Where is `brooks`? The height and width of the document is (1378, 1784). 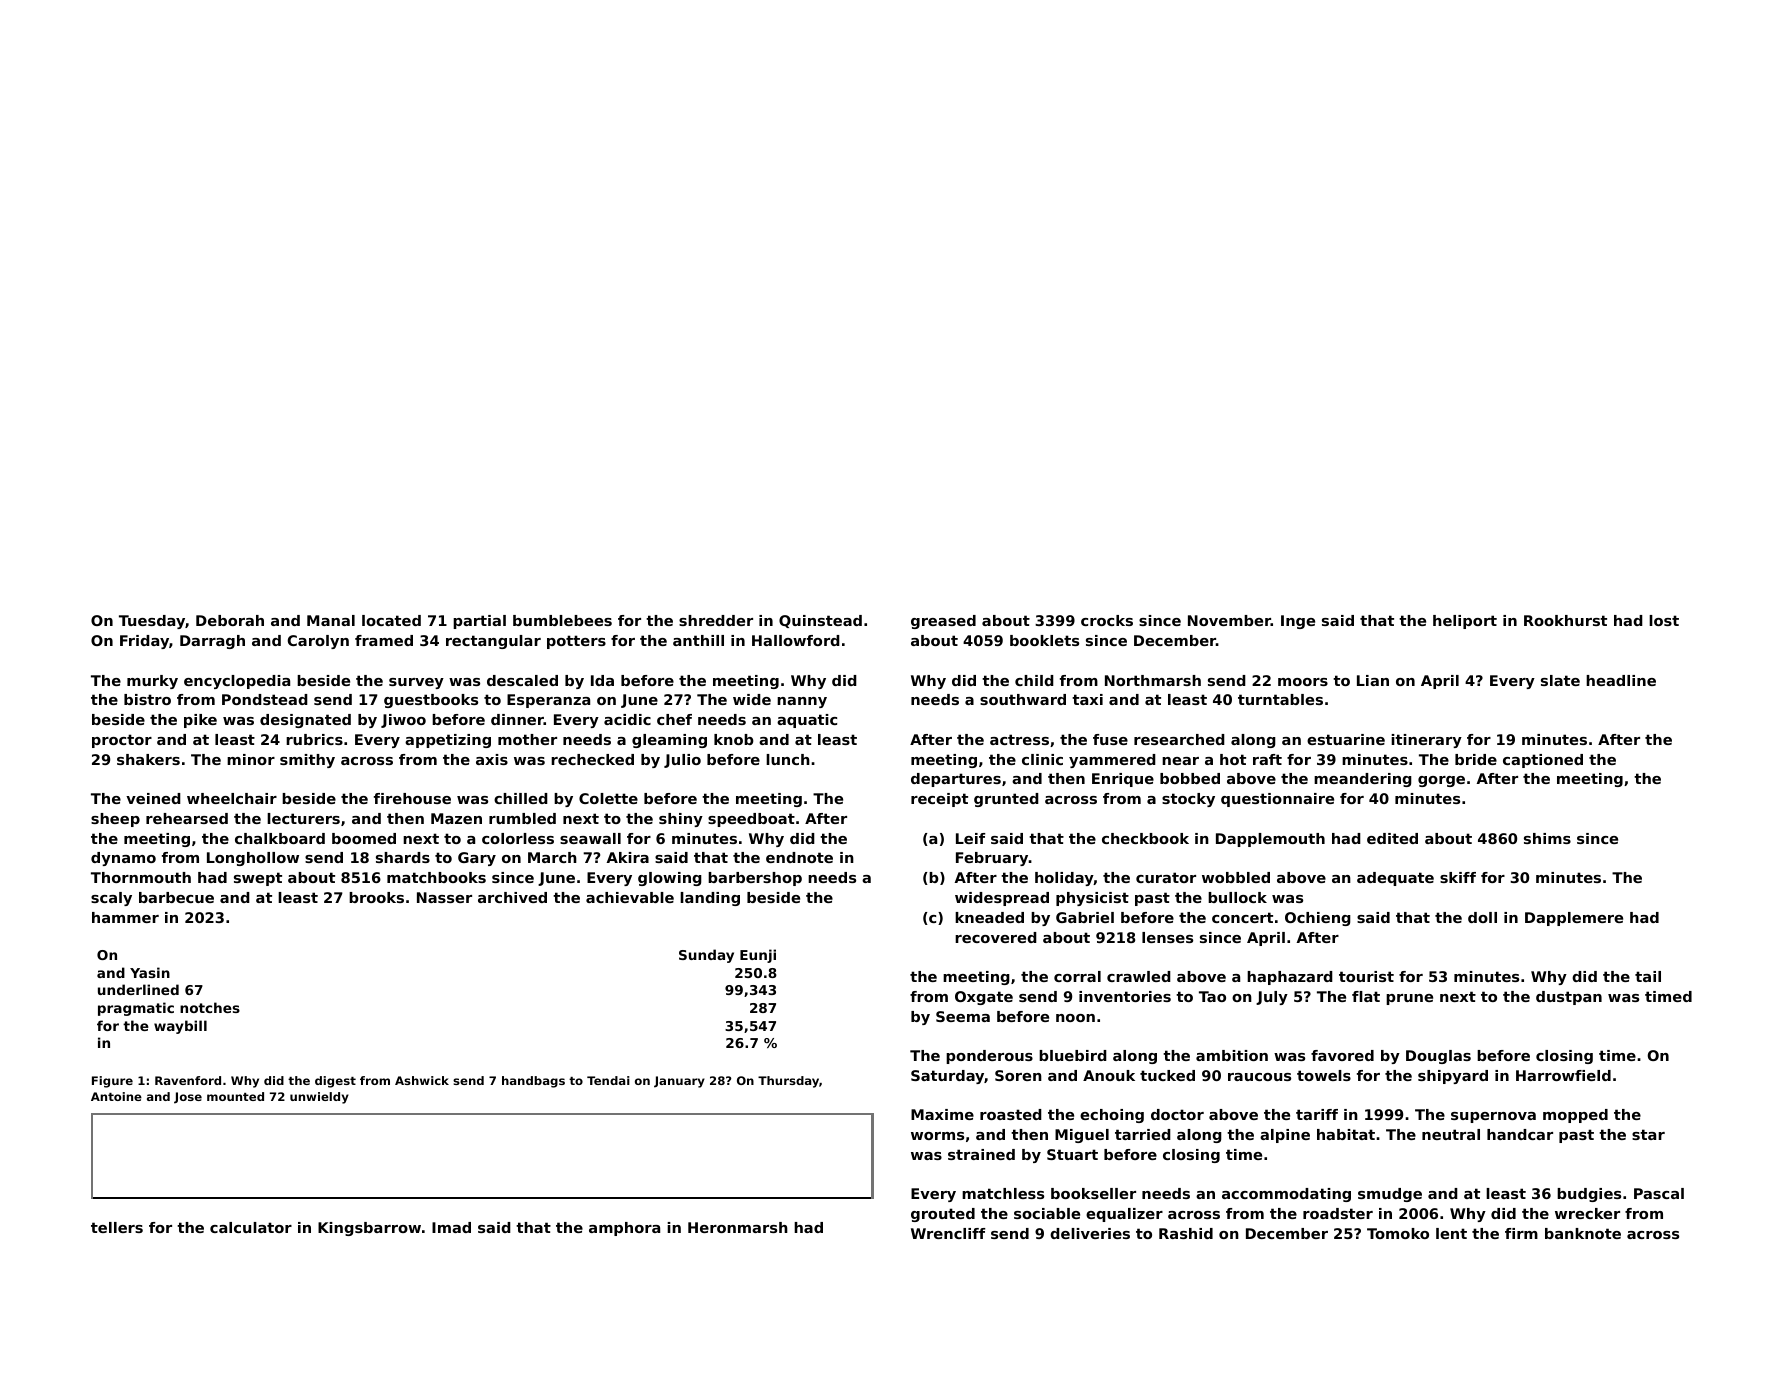 brooks is located at coordinates (376, 897).
